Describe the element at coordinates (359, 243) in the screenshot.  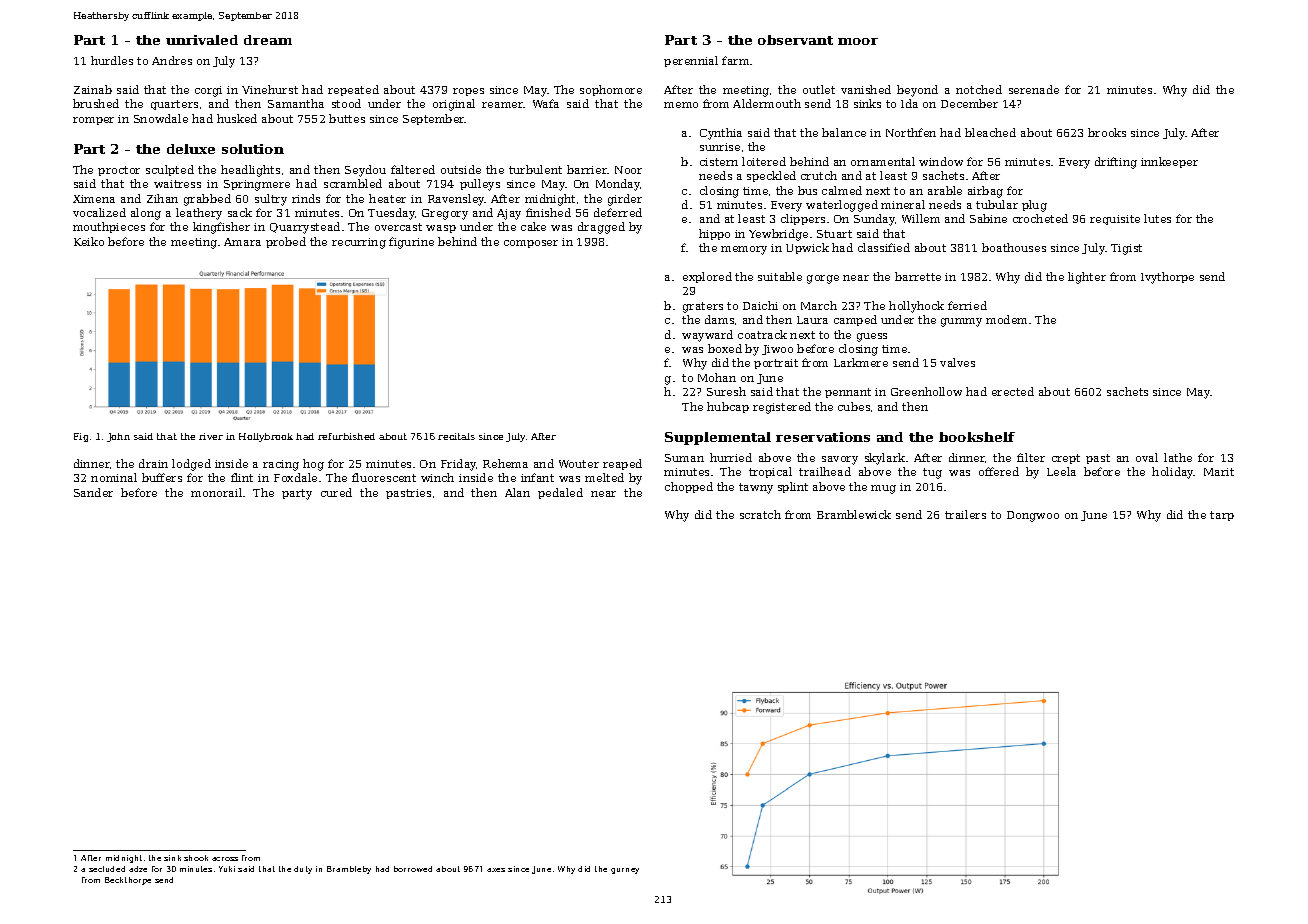
I see `recurring` at that location.
